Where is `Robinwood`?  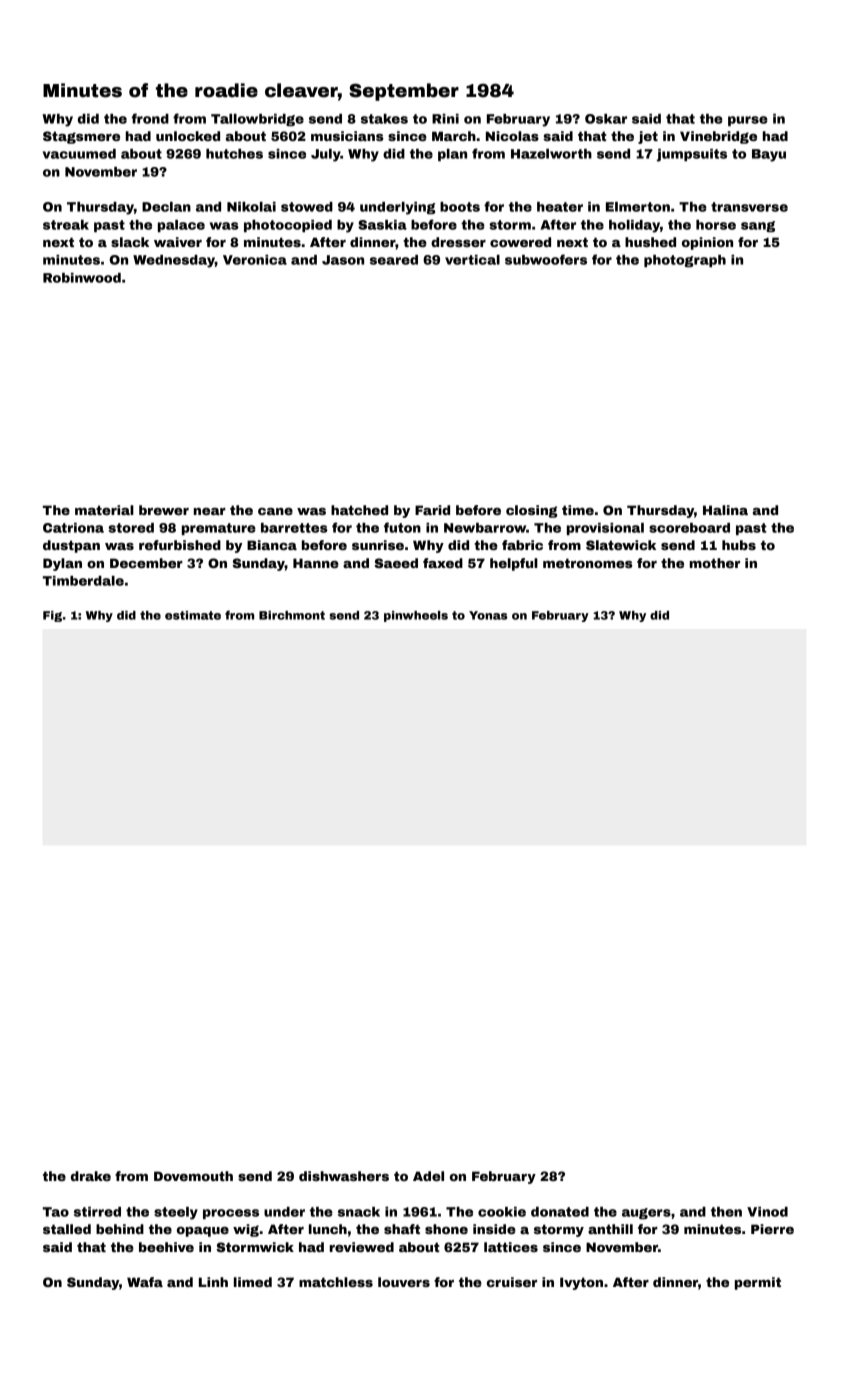 Robinwood is located at coordinates (82, 278).
